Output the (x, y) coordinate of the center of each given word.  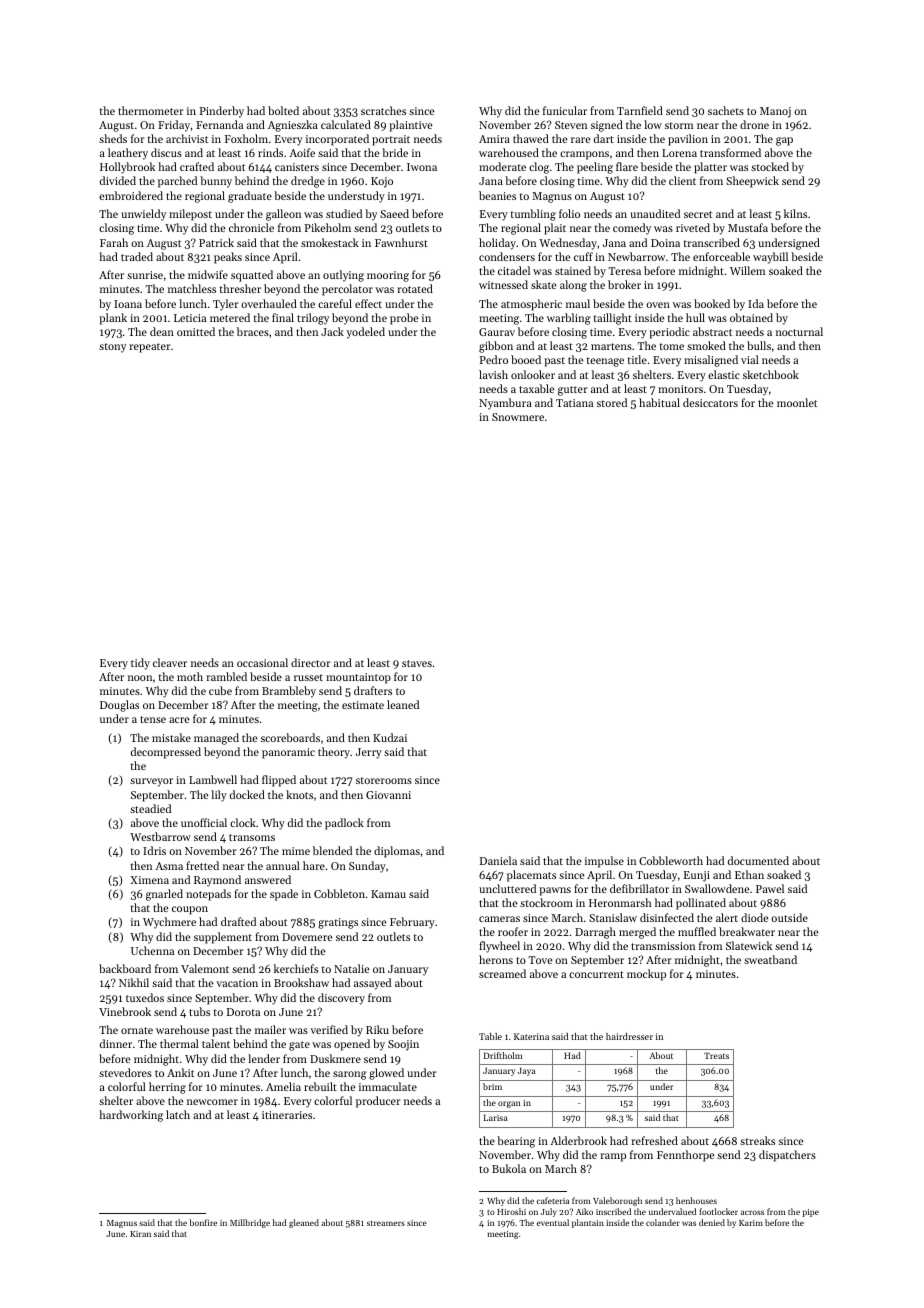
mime (296, 851)
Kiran (140, 1234)
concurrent (596, 974)
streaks (757, 1140)
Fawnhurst (401, 242)
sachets (726, 110)
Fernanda (219, 124)
